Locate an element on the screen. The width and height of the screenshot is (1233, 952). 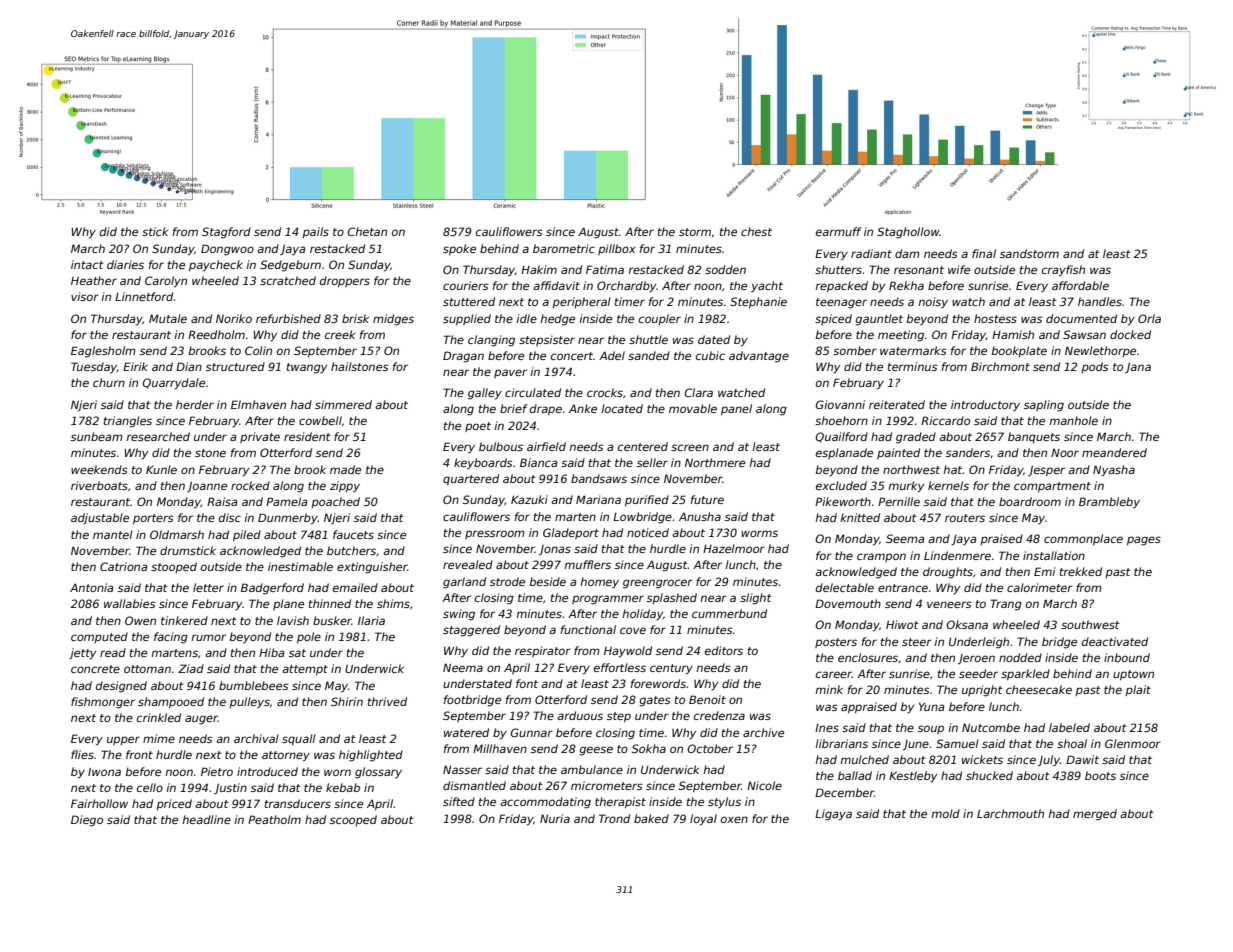
Diego is located at coordinates (87, 821).
